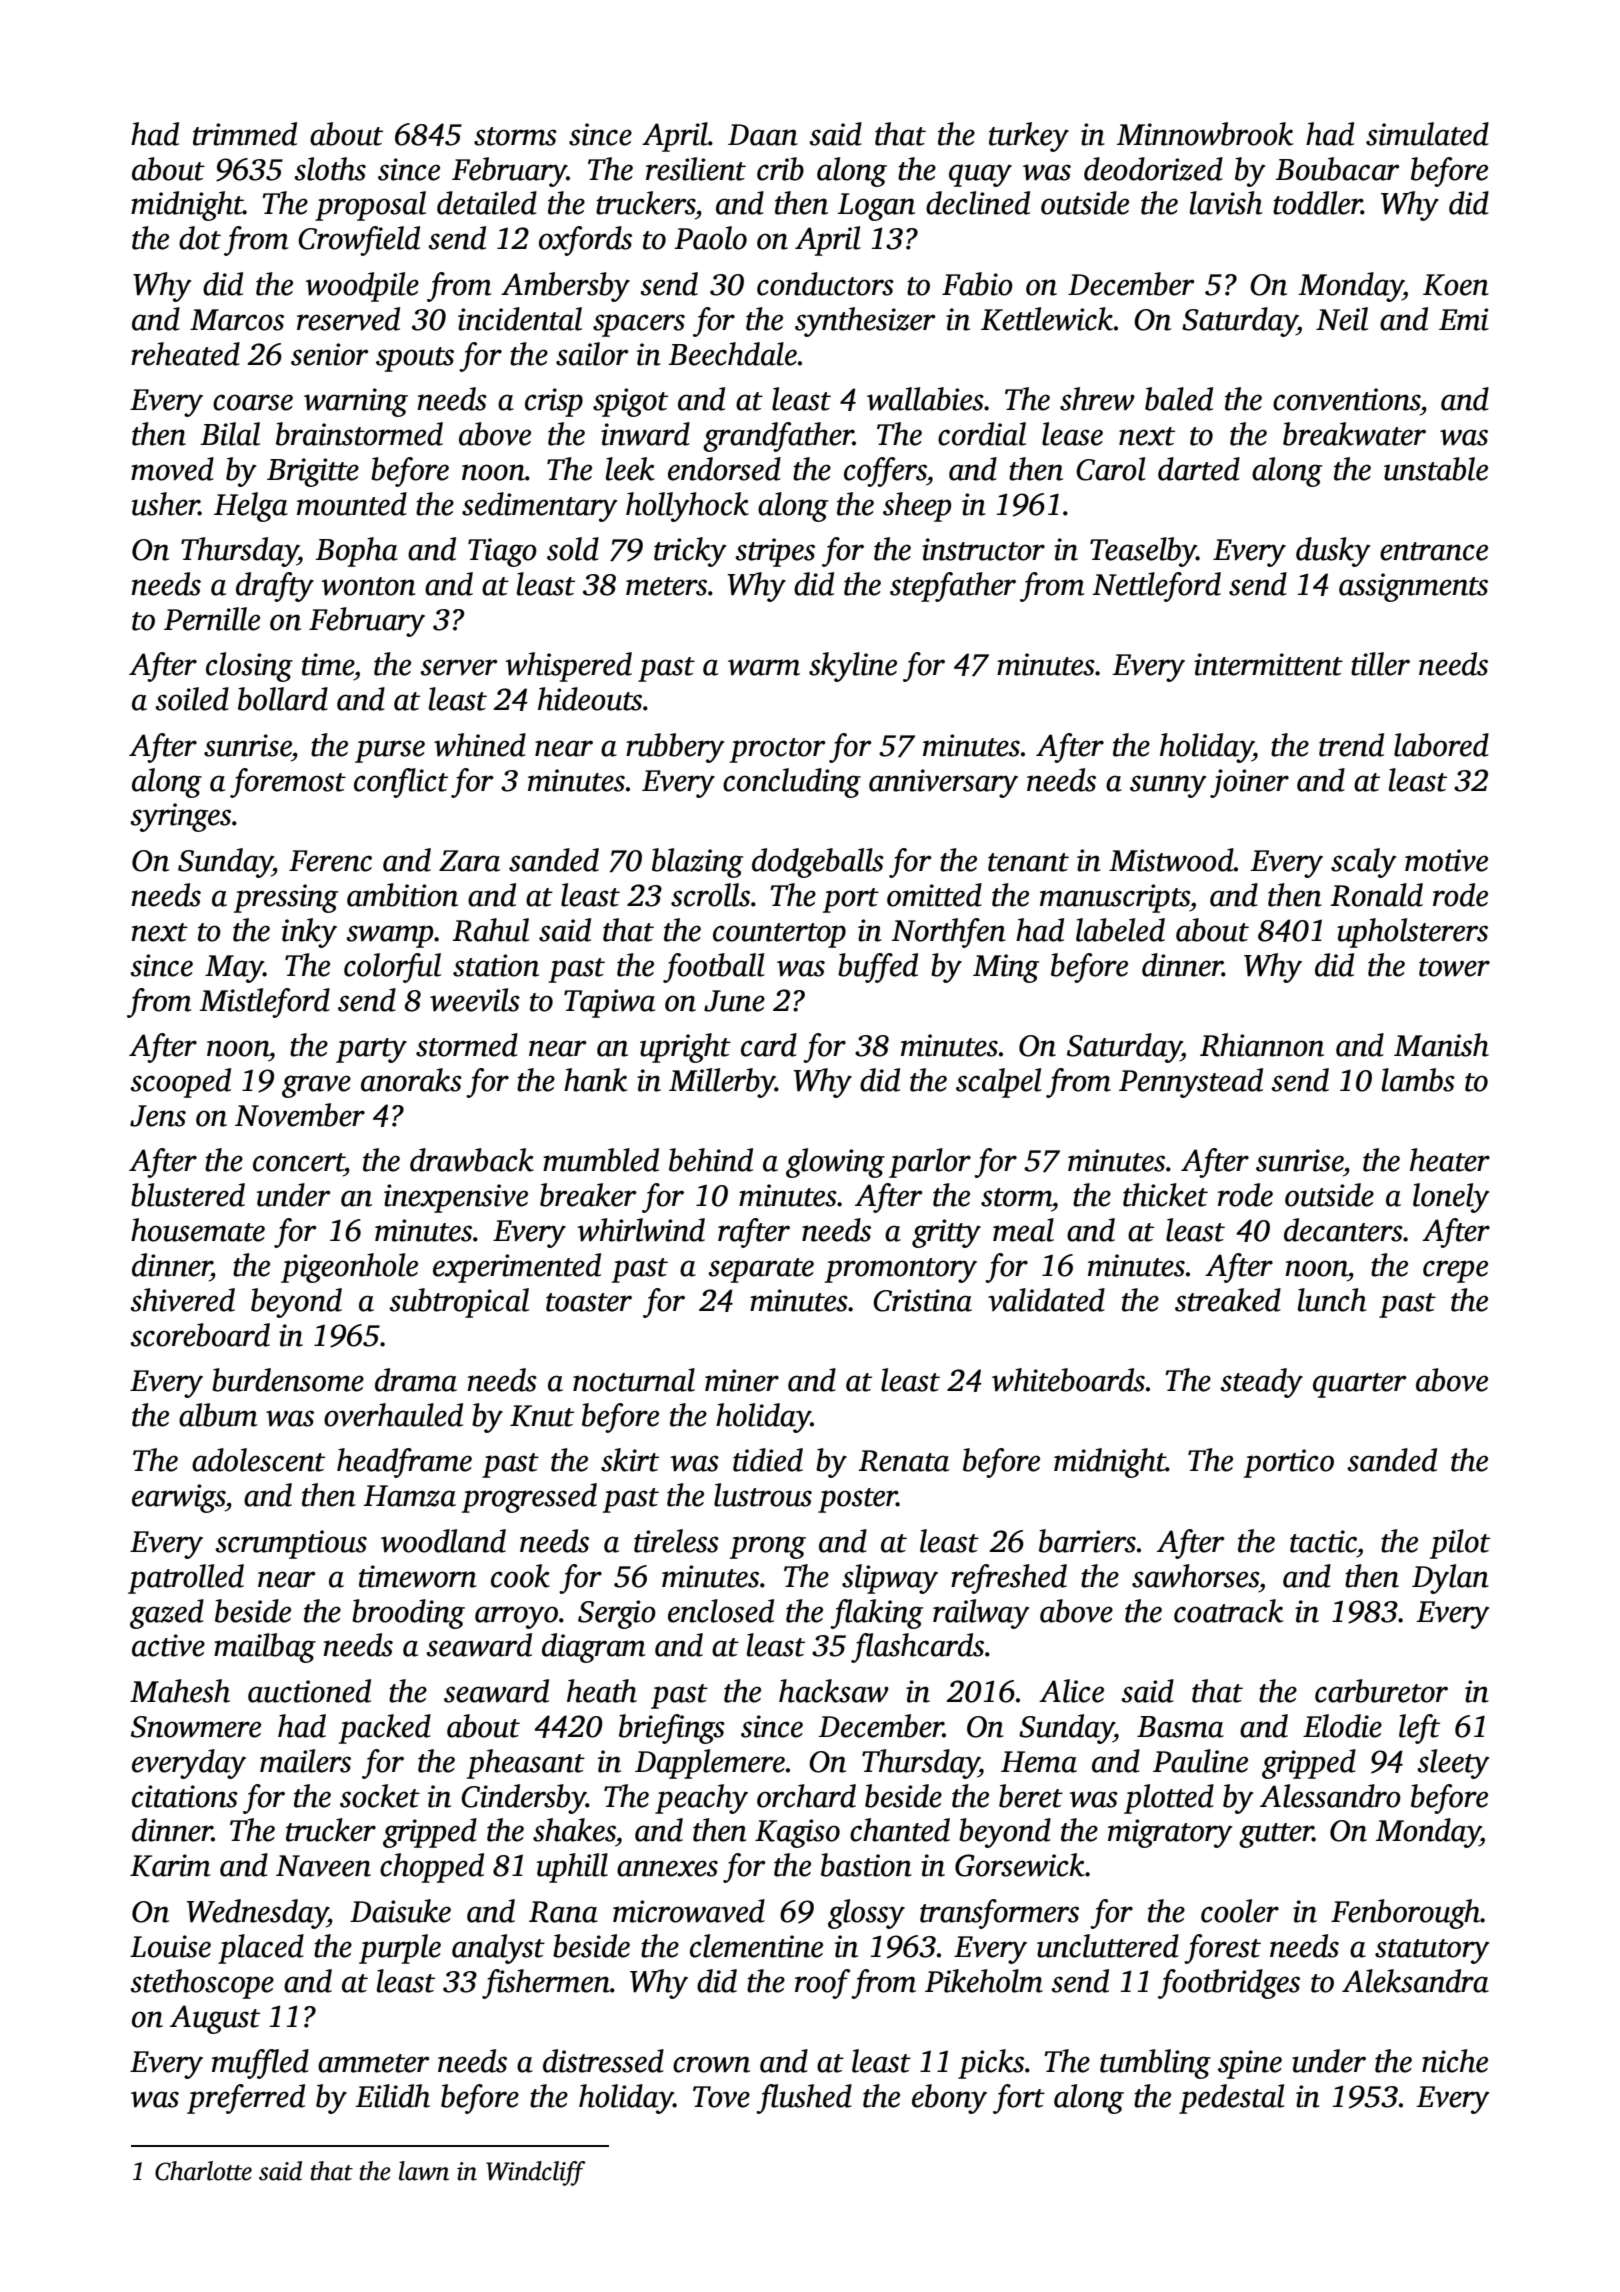 The width and height of the image is (1620, 2292). I want to click on dot, so click(200, 238).
